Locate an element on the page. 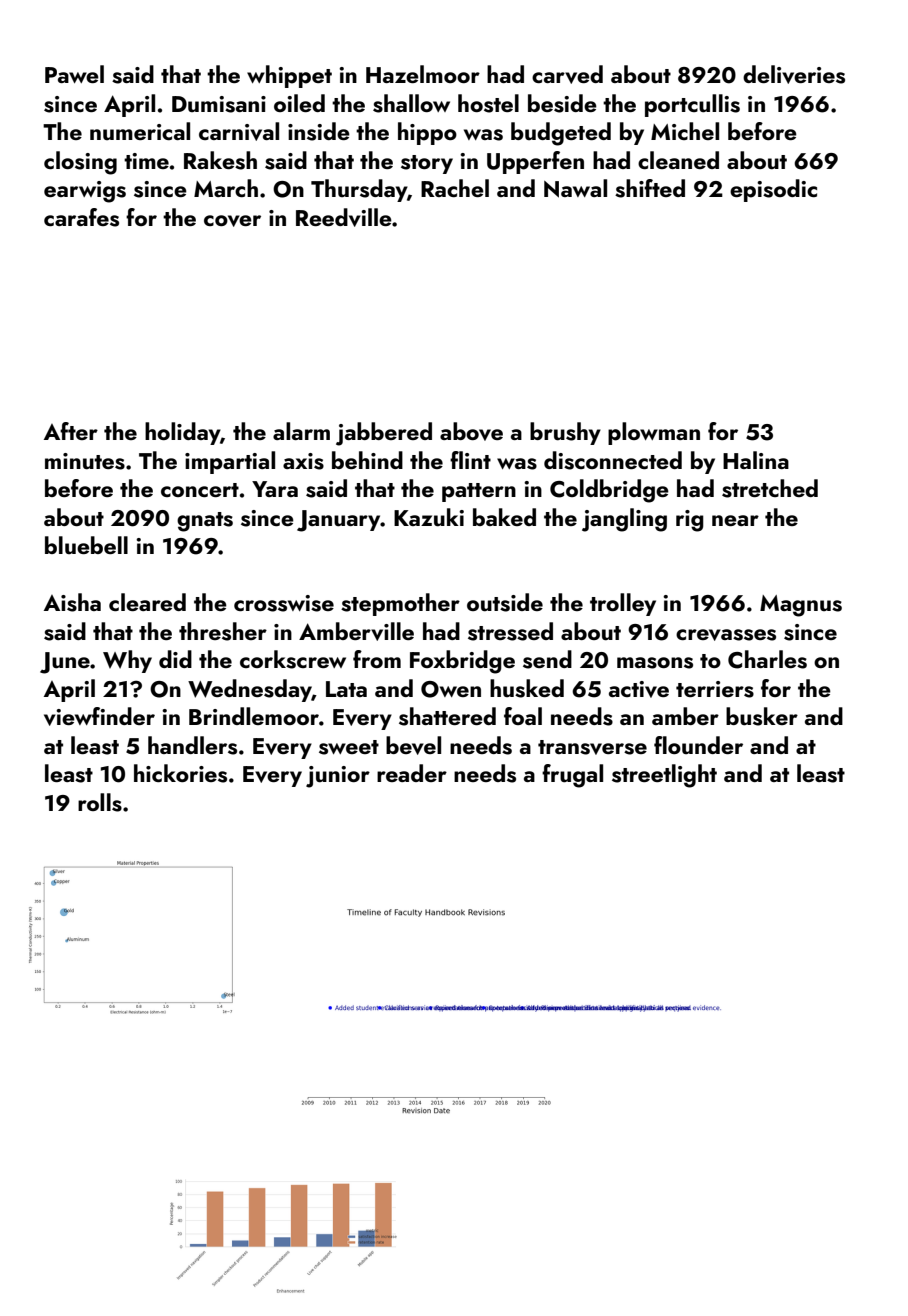 This page has height=1316, width=908. crosswise is located at coordinates (284, 603).
